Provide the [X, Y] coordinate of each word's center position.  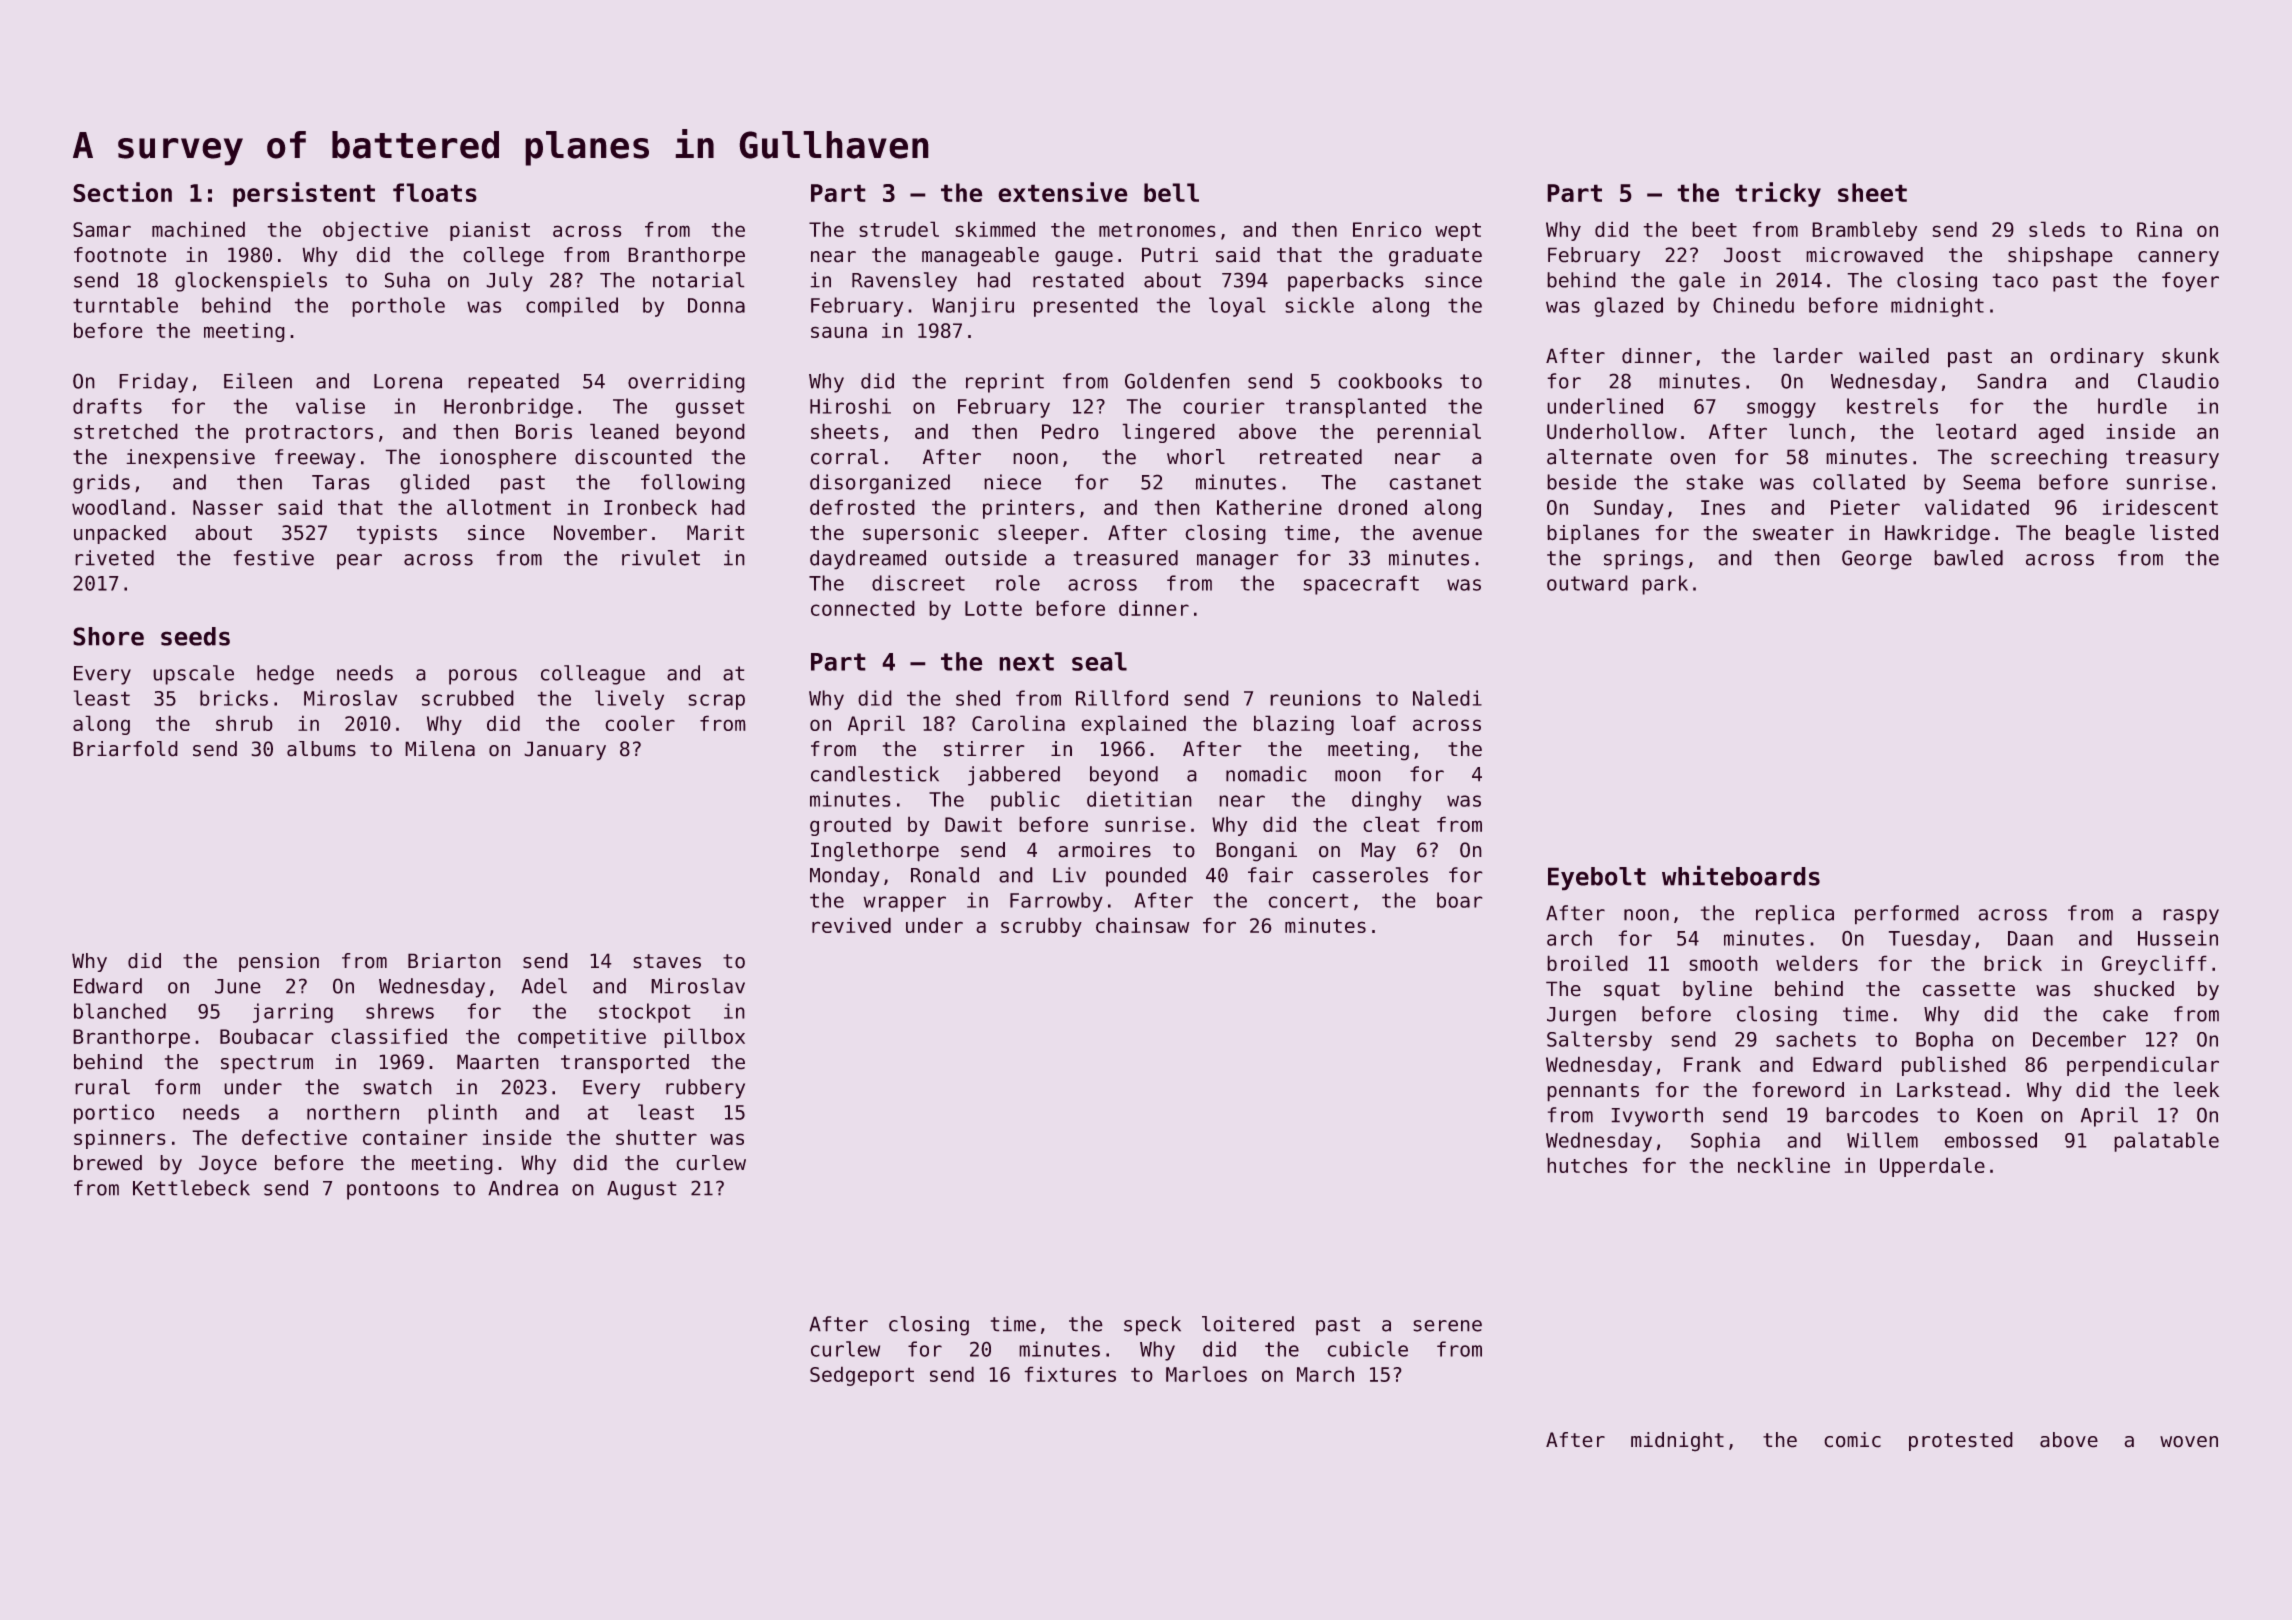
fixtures [1070, 1374]
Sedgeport [862, 1376]
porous [483, 677]
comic [1852, 1440]
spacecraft [1361, 585]
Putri [1170, 255]
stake [1714, 482]
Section [122, 192]
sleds [2057, 229]
